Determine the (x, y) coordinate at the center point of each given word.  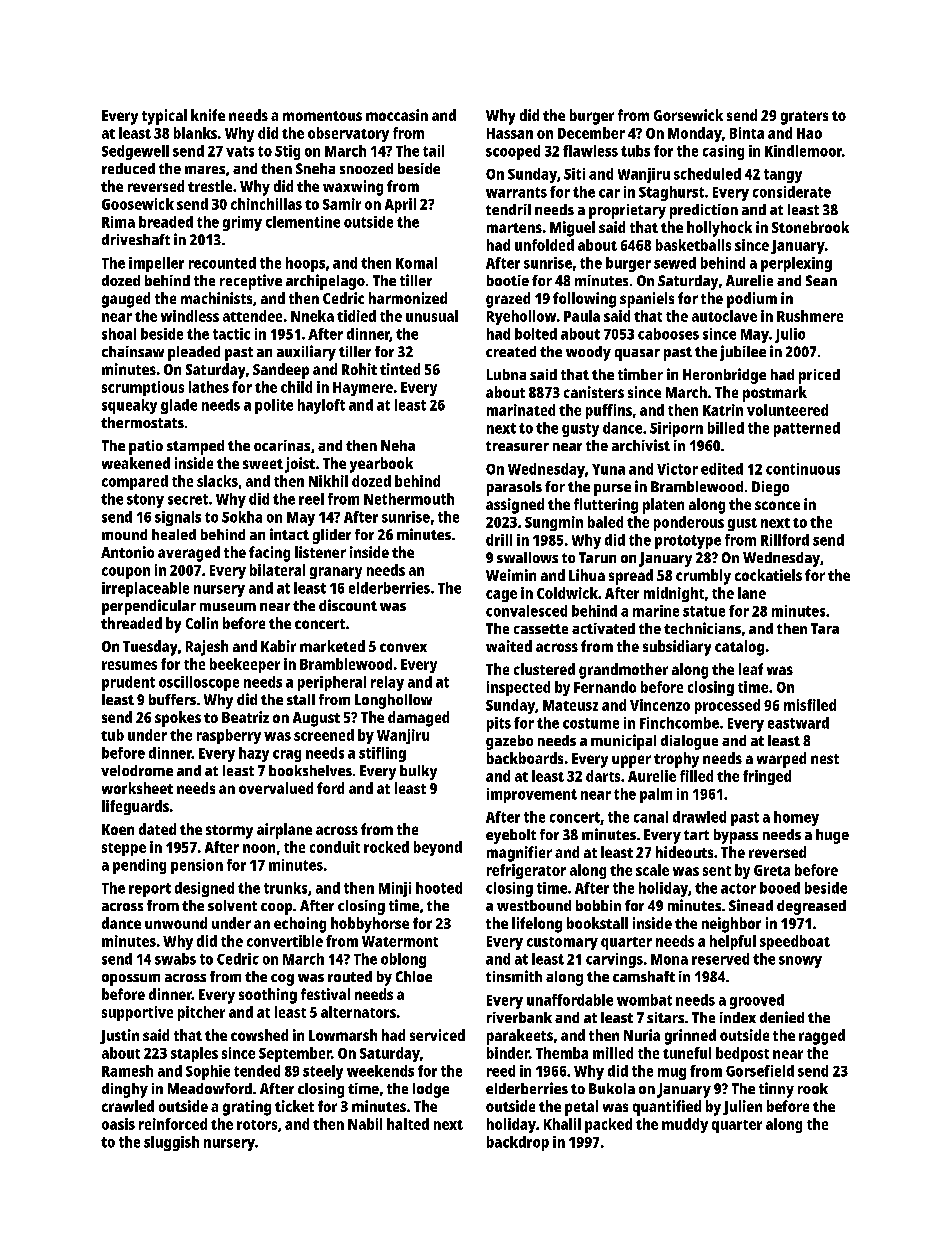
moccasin (397, 115)
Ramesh (127, 1071)
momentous (322, 116)
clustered (544, 669)
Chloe (414, 976)
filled (696, 776)
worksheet (137, 788)
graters (804, 118)
